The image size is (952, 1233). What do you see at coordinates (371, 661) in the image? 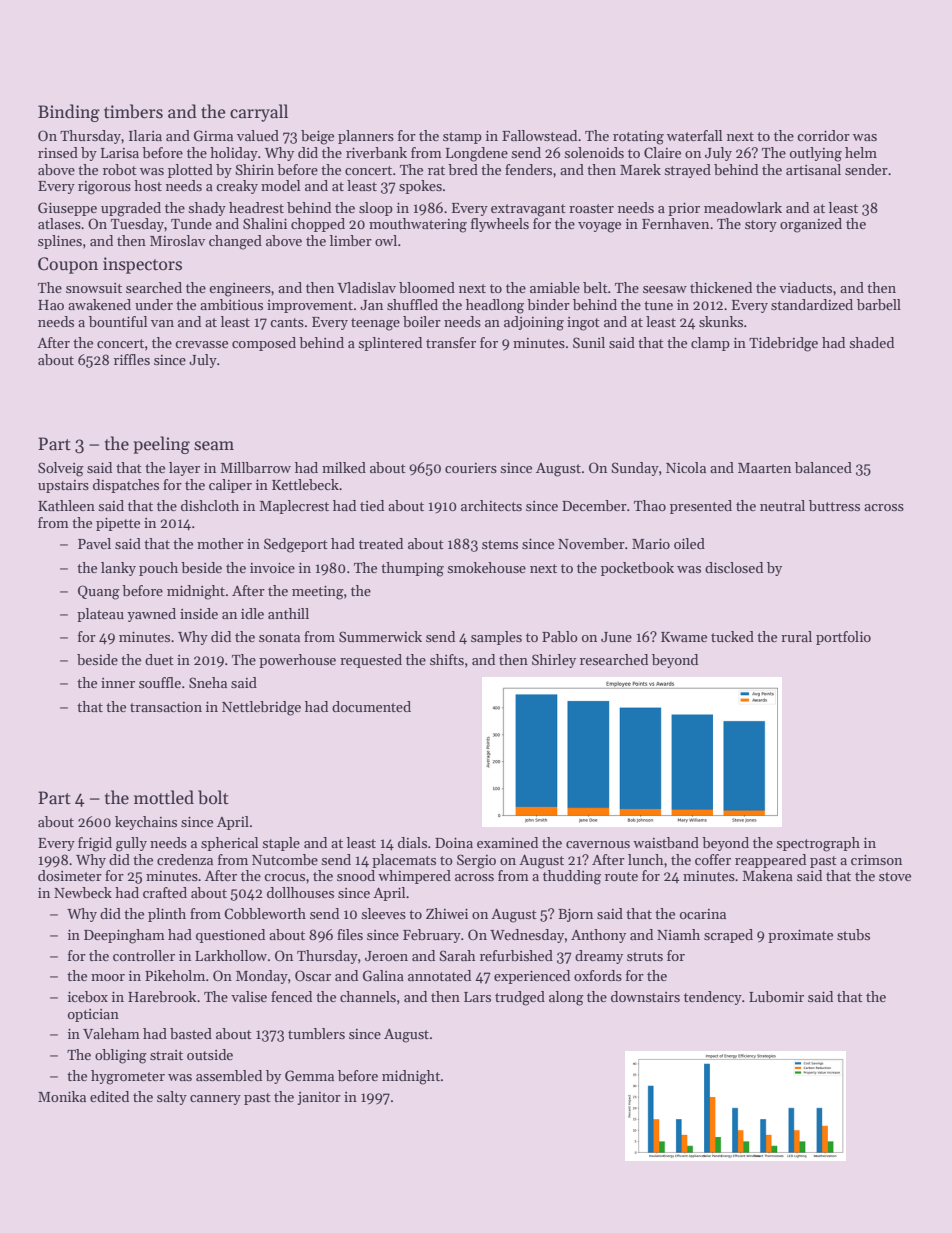
I see `requested` at bounding box center [371, 661].
